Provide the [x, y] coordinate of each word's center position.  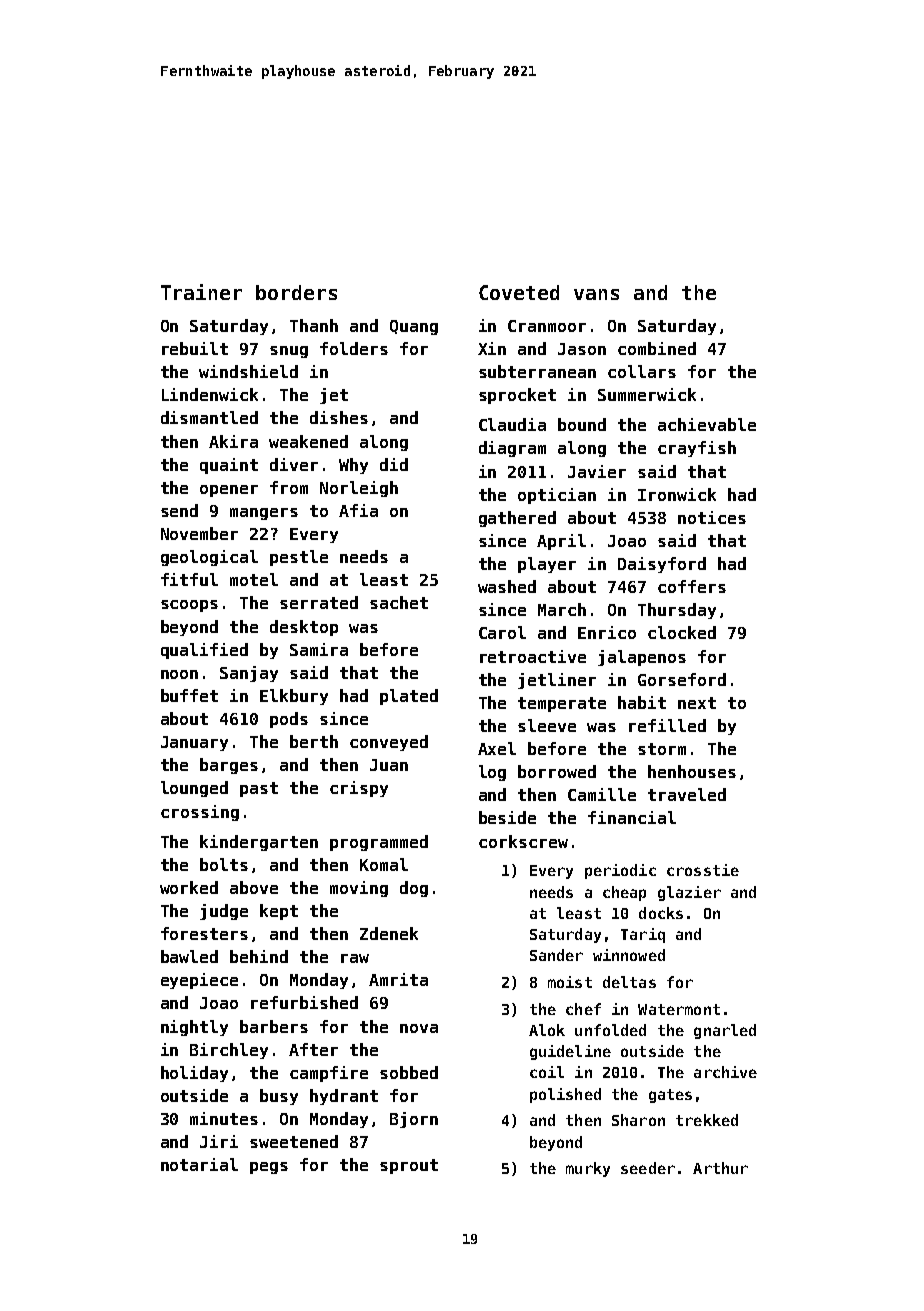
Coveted [519, 292]
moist [570, 982]
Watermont [679, 1009]
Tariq [643, 935]
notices [712, 517]
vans [596, 294]
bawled [189, 956]
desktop [304, 628]
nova [419, 1028]
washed [507, 586]
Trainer [201, 292]
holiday [194, 1074]
